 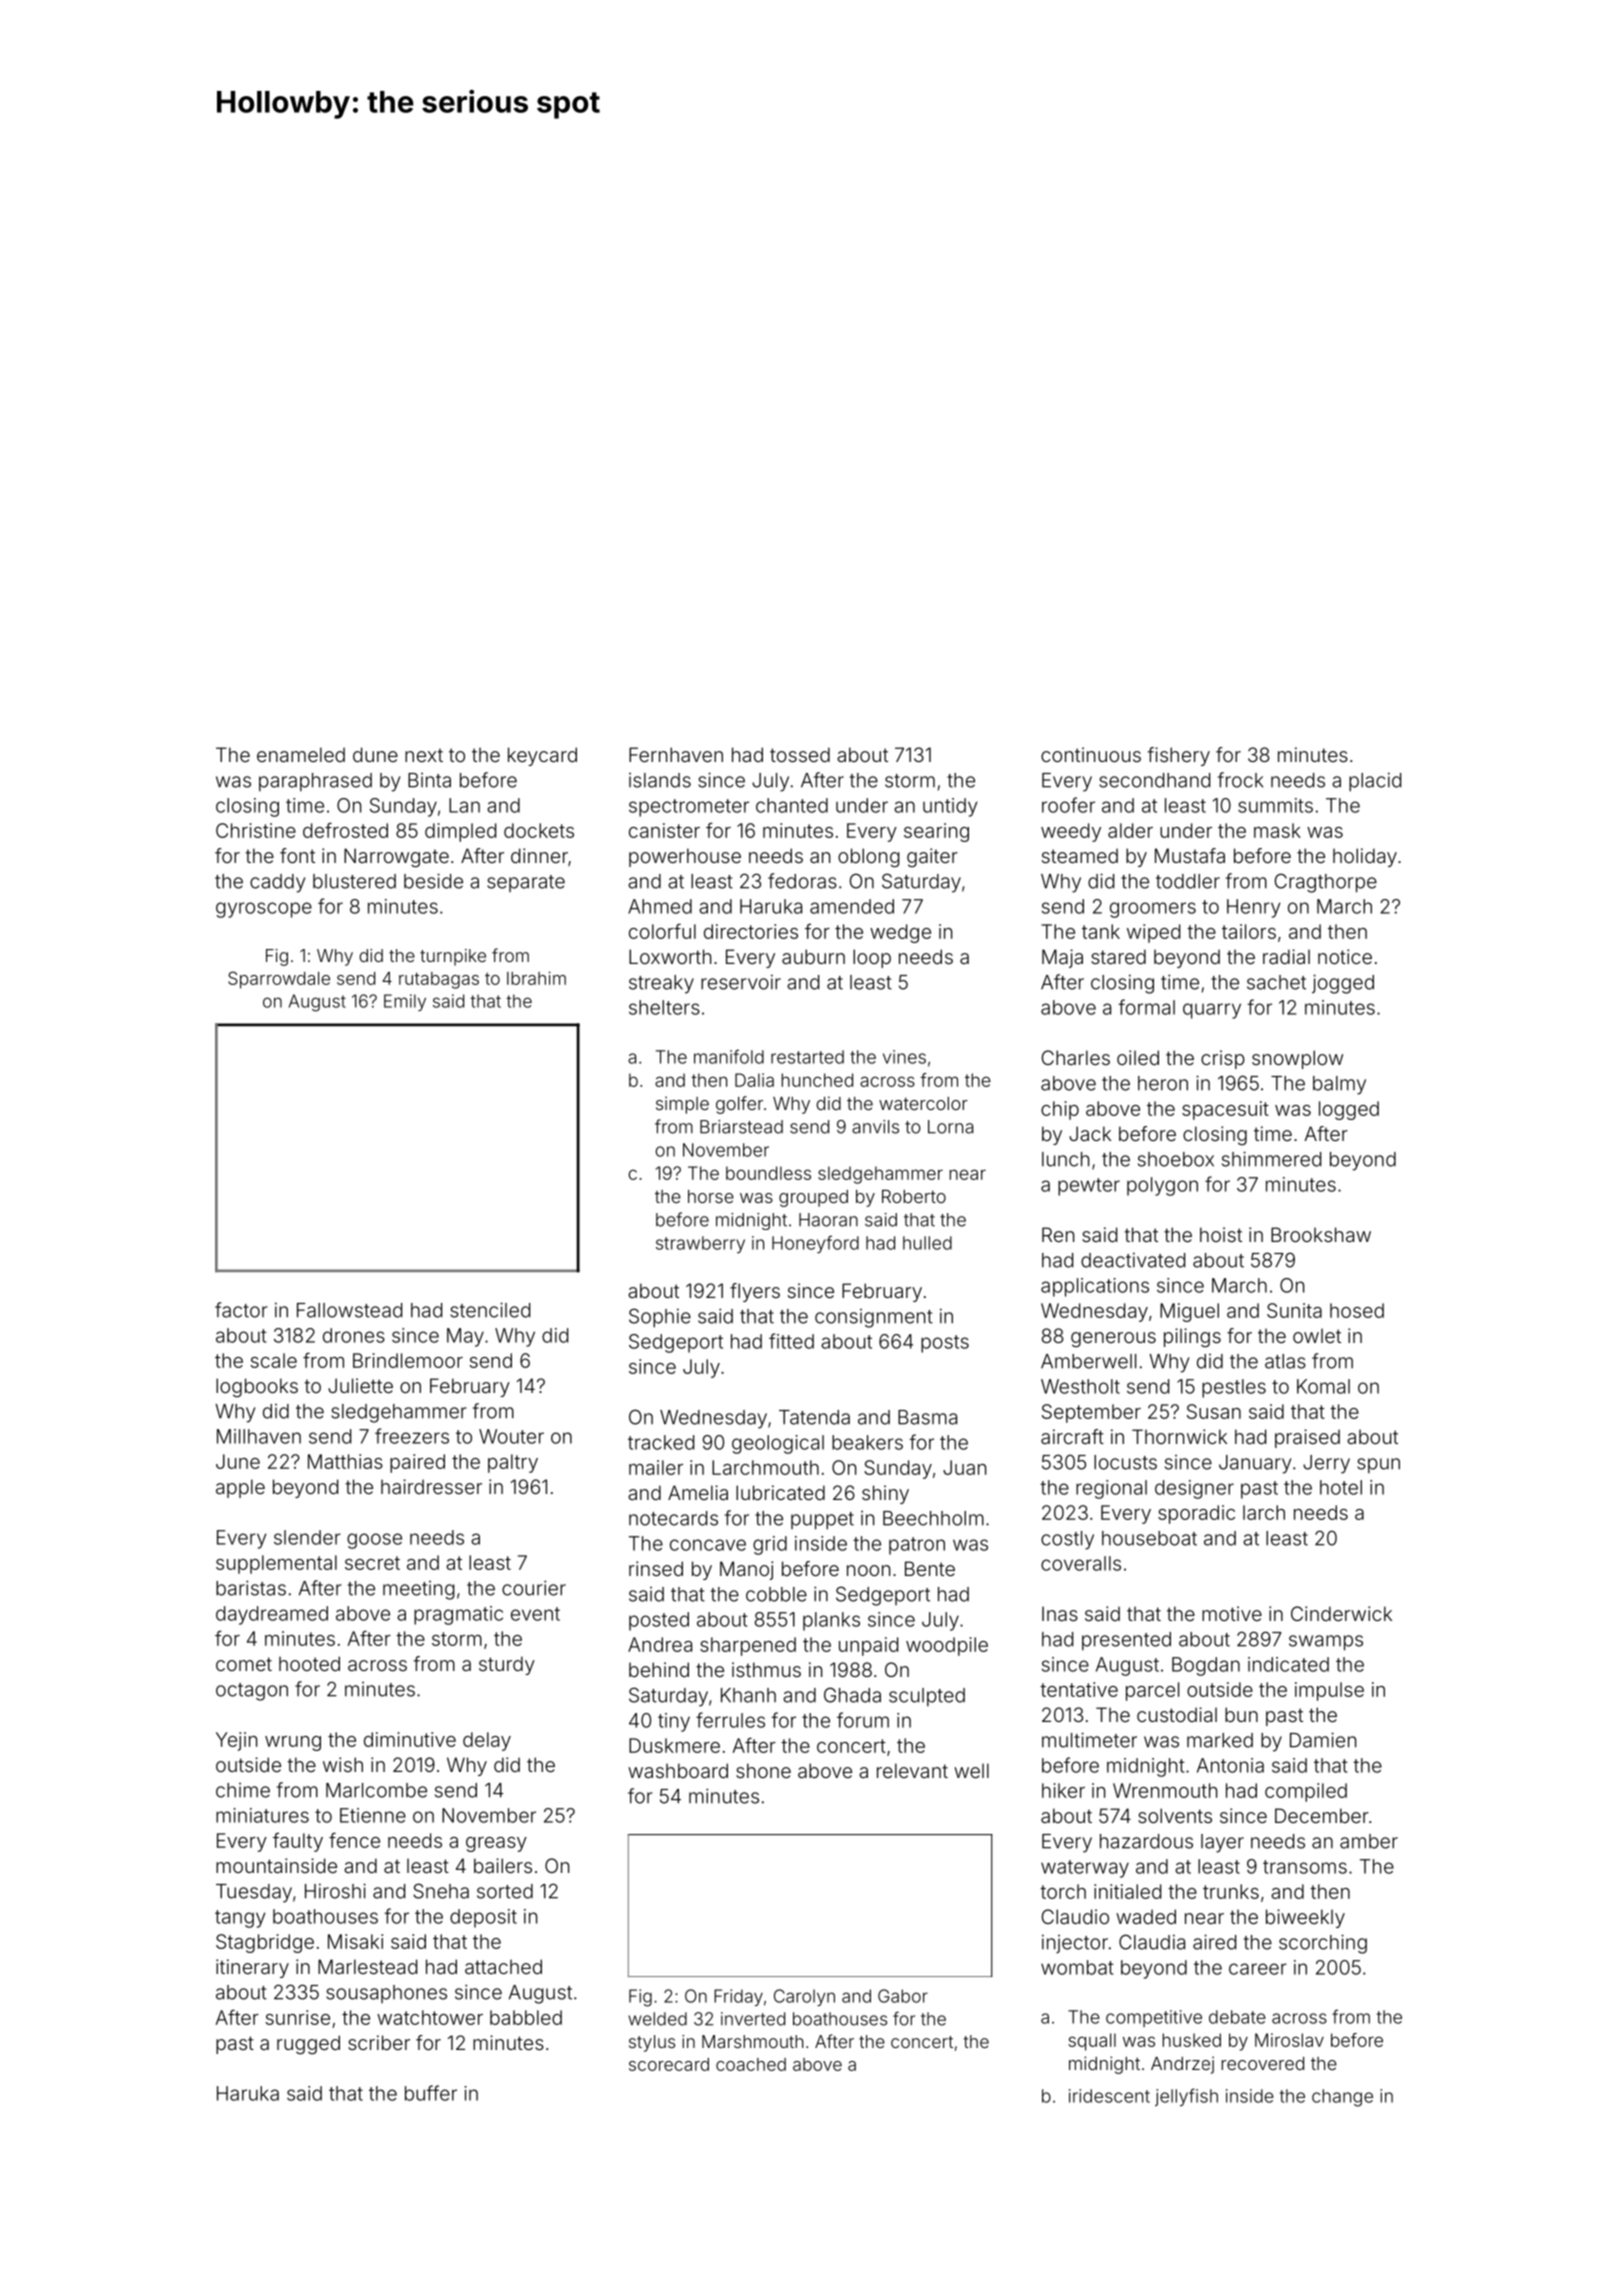 What do you see at coordinates (345, 830) in the page?
I see `defrosted` at bounding box center [345, 830].
